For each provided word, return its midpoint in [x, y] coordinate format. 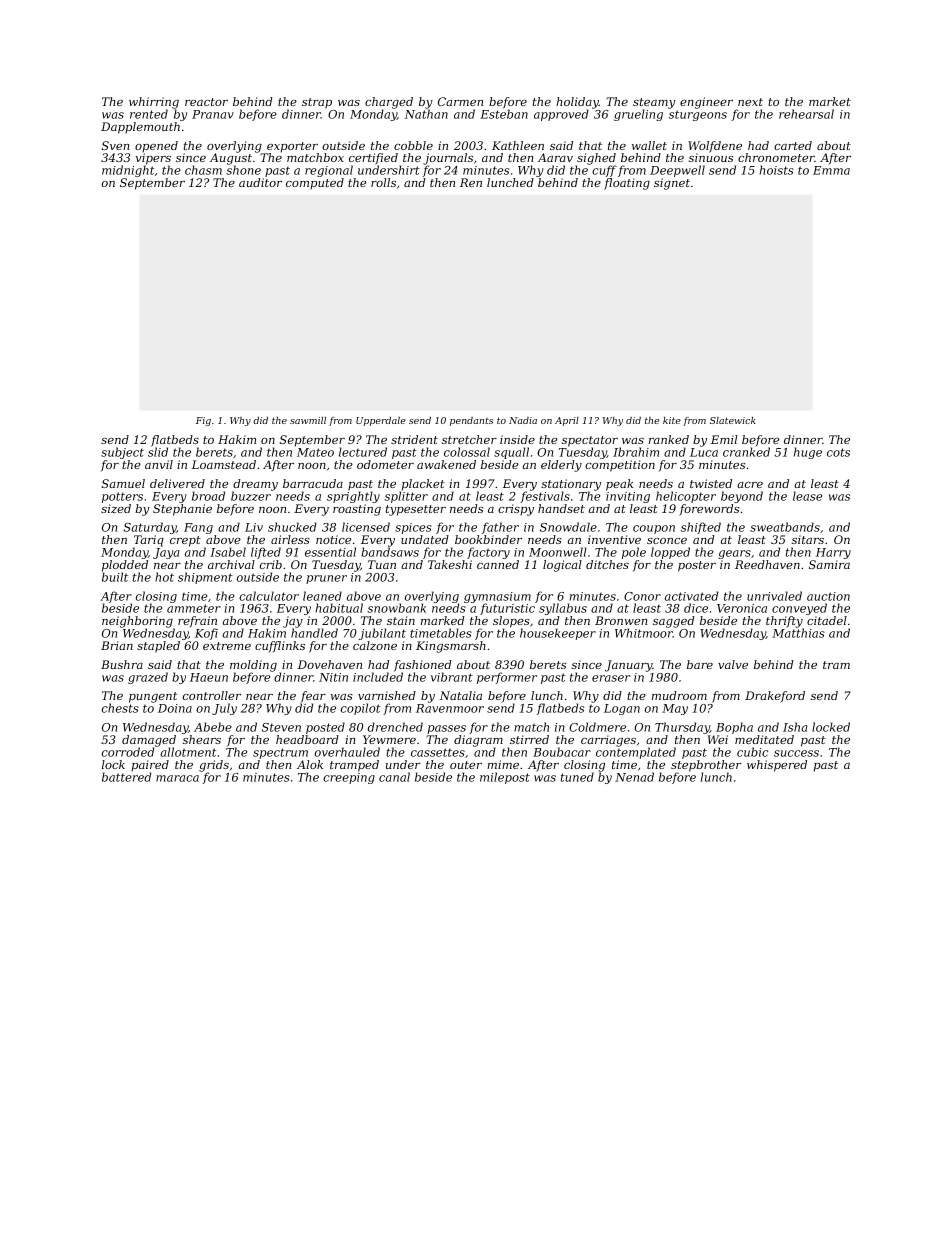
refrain [197, 622]
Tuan [382, 564]
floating [627, 184]
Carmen [460, 101]
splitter [406, 497]
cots [838, 452]
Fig [203, 421]
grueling [638, 115]
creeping [349, 778]
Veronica [742, 608]
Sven [115, 145]
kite [672, 420]
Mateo [315, 452]
